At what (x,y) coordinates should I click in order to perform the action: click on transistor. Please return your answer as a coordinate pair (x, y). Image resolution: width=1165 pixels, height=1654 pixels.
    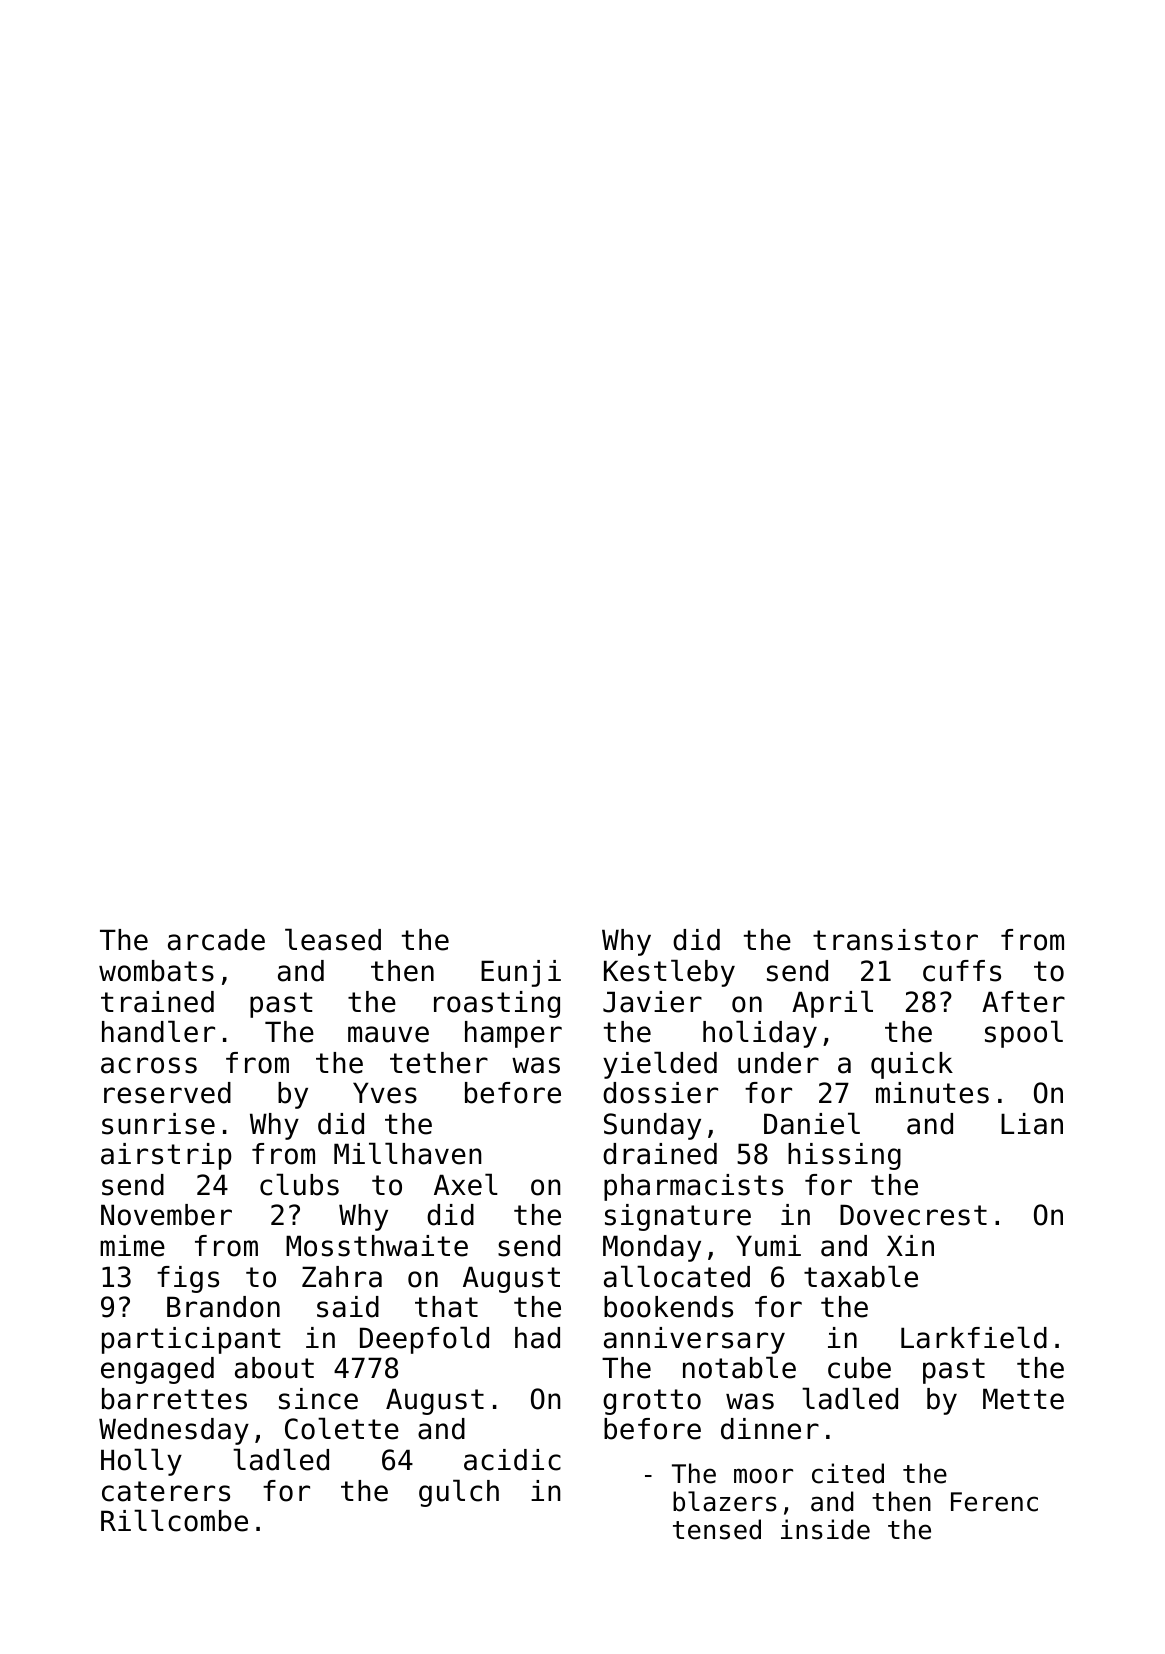
    Looking at the image, I should click on (895, 940).
